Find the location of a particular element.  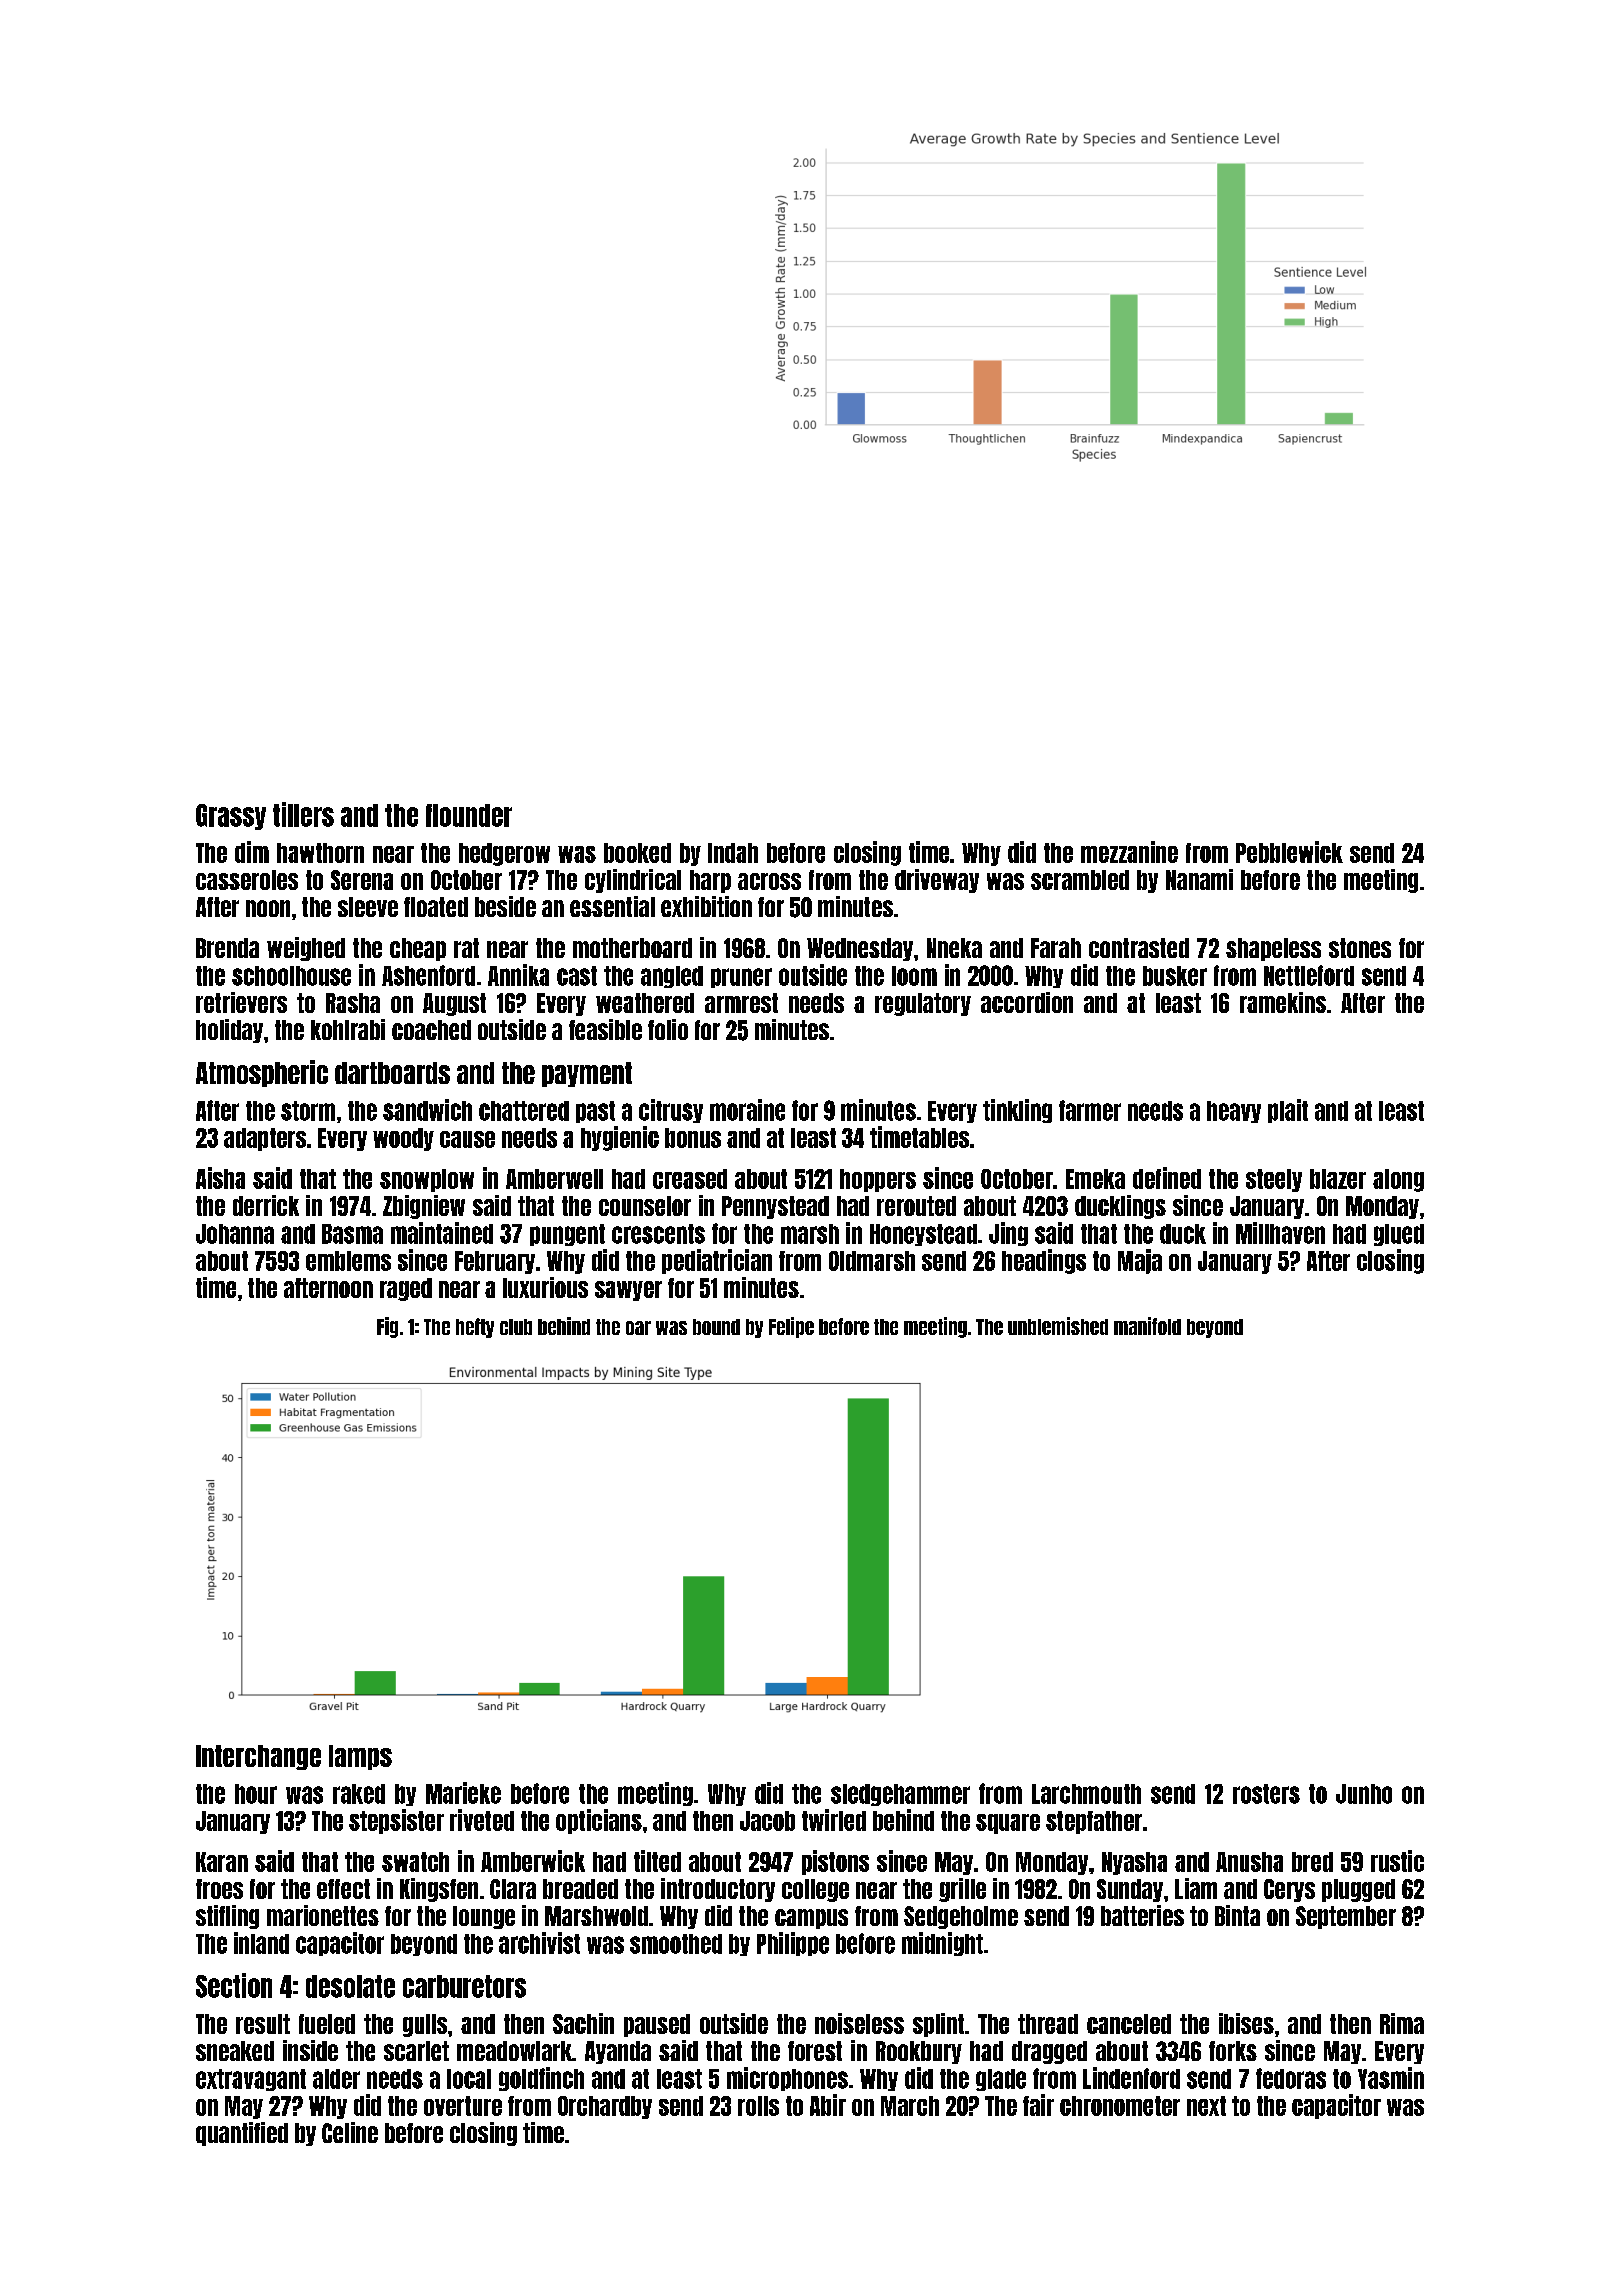

Ayanda is located at coordinates (618, 2052).
